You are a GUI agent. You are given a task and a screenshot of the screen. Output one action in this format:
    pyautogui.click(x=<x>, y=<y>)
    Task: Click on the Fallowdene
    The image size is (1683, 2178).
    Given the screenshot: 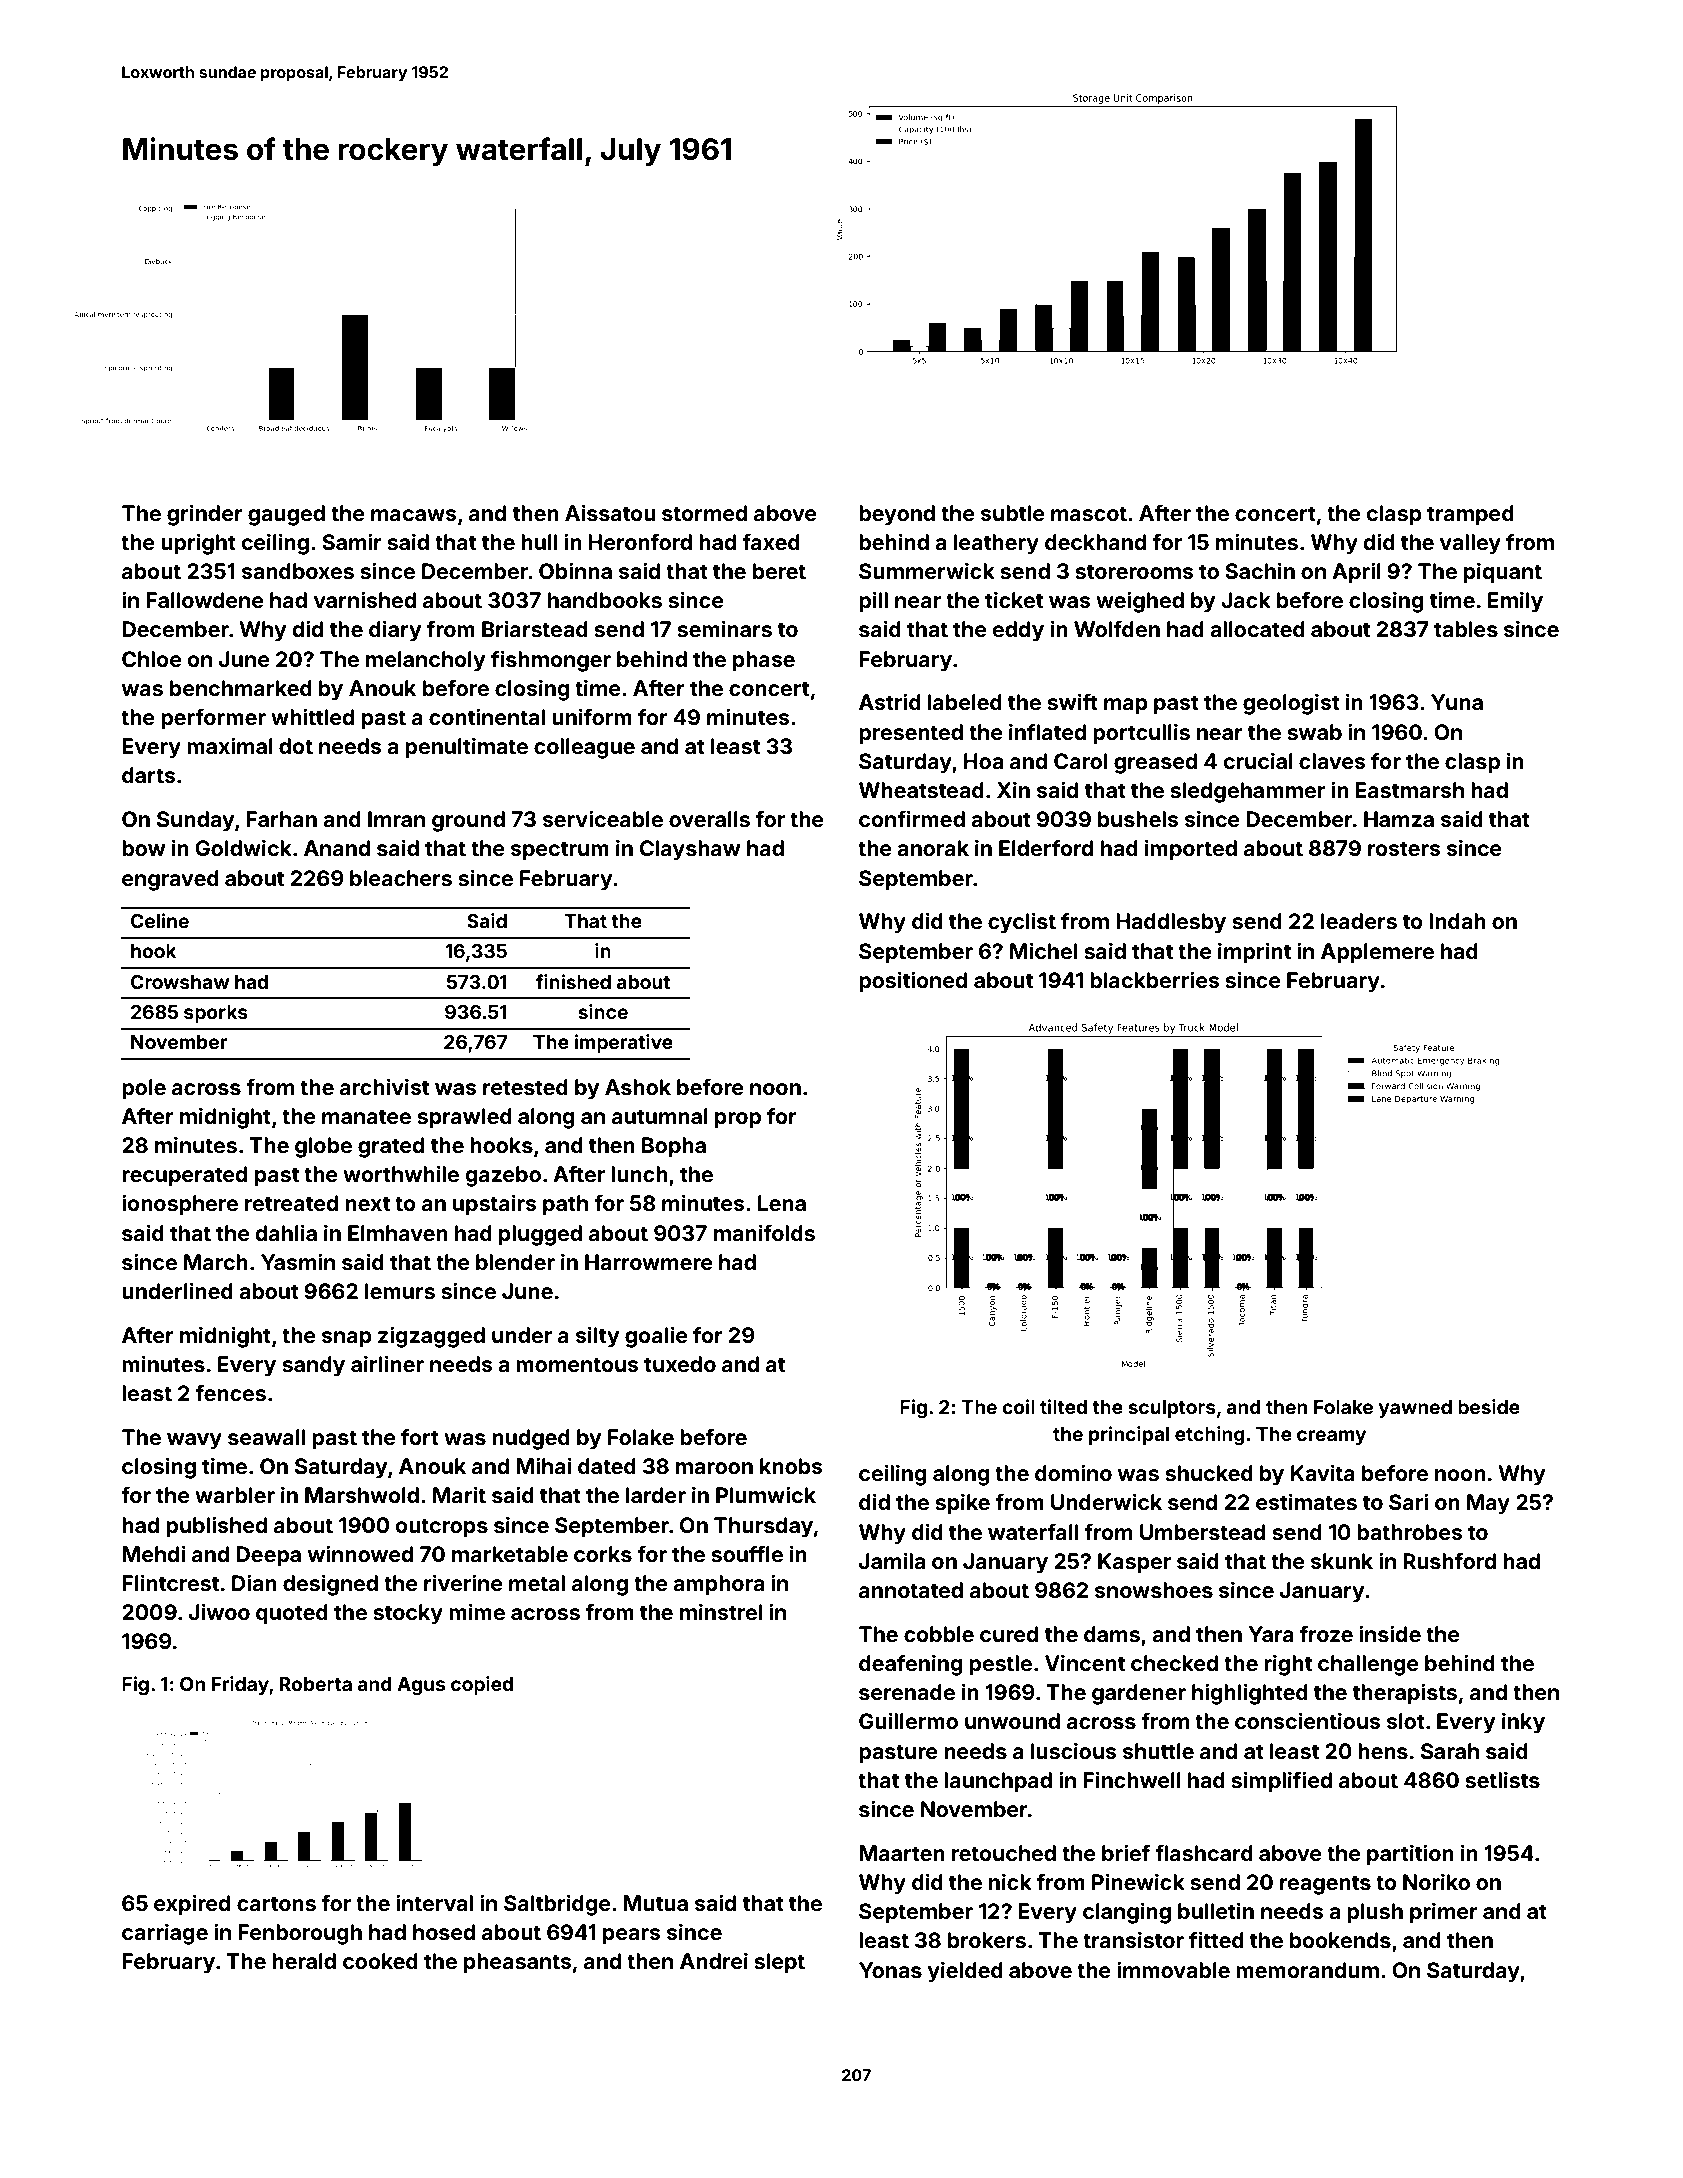 What is the action you would take?
    pyautogui.click(x=205, y=600)
